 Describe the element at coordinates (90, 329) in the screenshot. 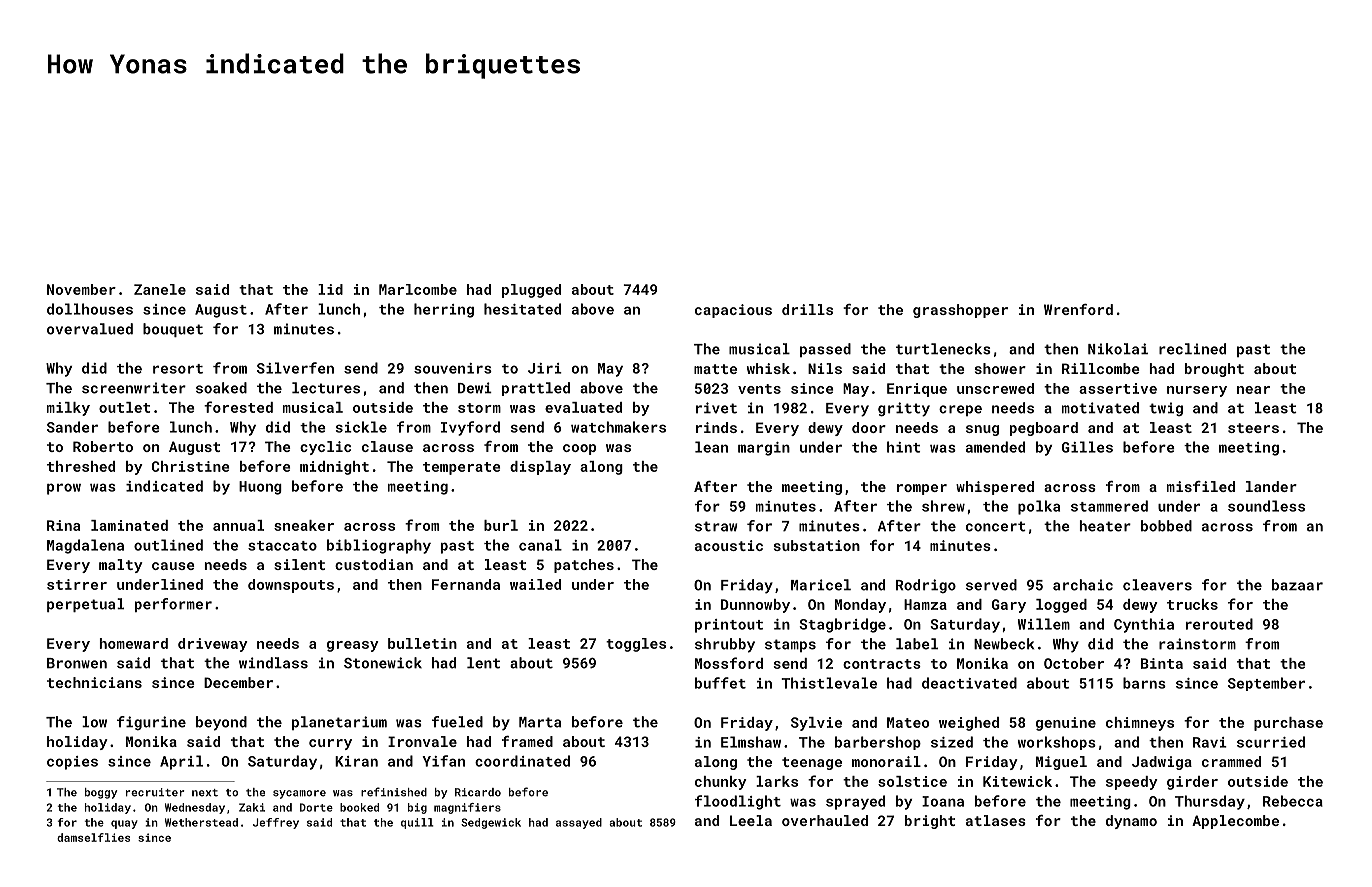

I see `overvalued` at that location.
